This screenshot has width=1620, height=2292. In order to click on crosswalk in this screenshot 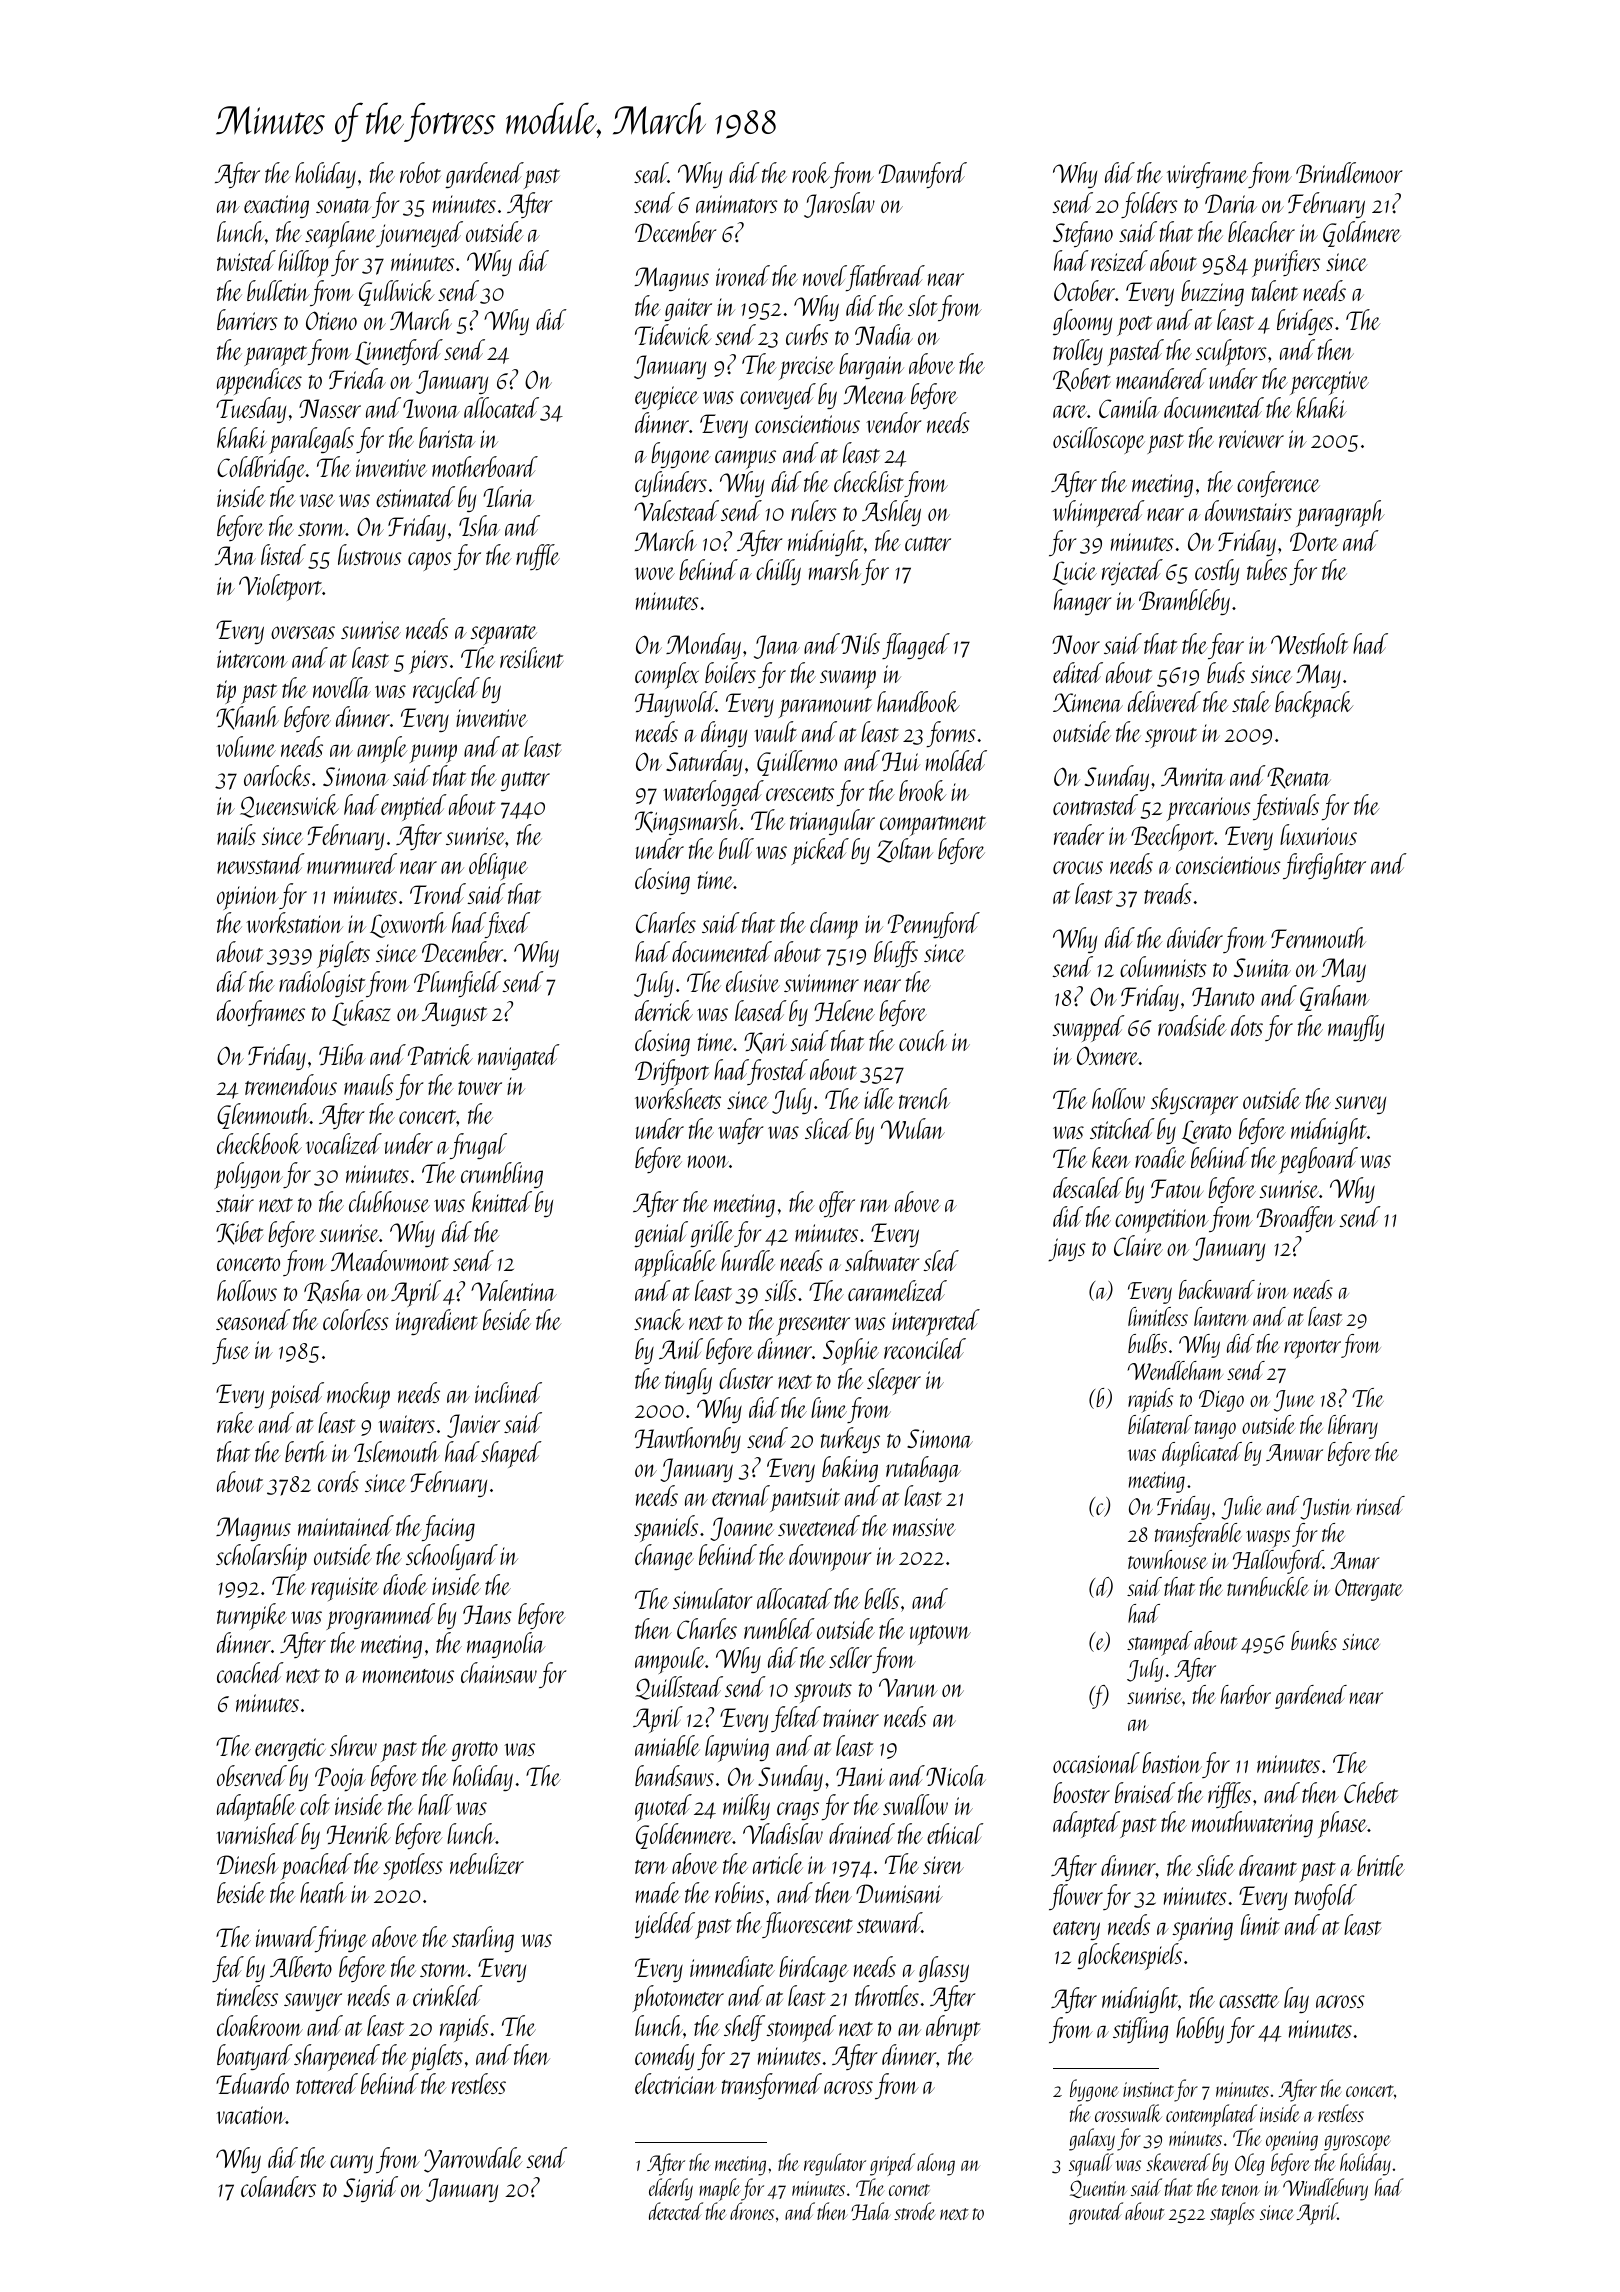, I will do `click(1128, 2113)`.
